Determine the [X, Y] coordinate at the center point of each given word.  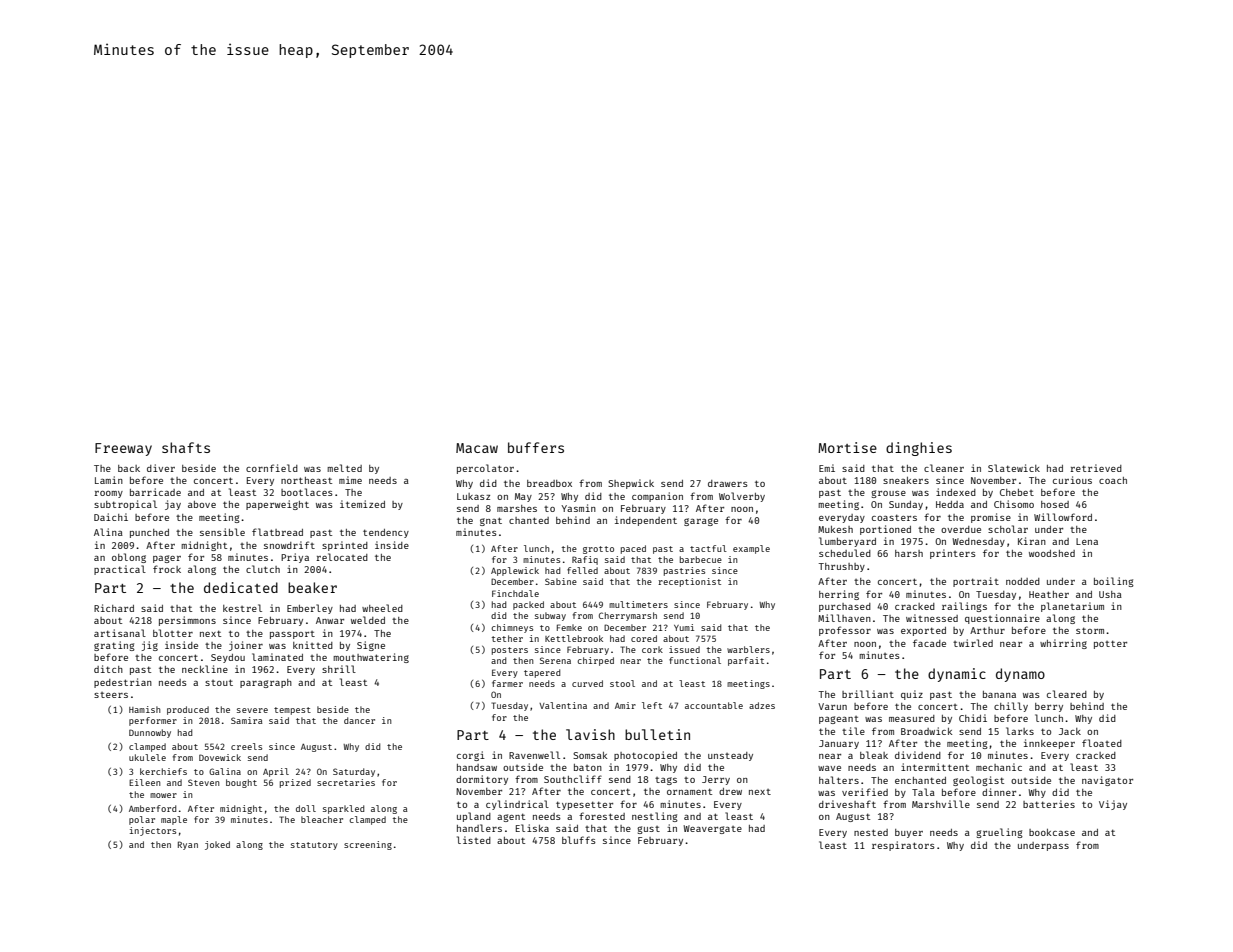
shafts [186, 447]
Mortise [847, 447]
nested [871, 832]
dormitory [482, 780]
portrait [976, 582]
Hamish [144, 709]
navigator [1107, 781]
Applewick [515, 571]
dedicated [241, 587]
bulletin [657, 734]
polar [142, 820]
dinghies [919, 449]
